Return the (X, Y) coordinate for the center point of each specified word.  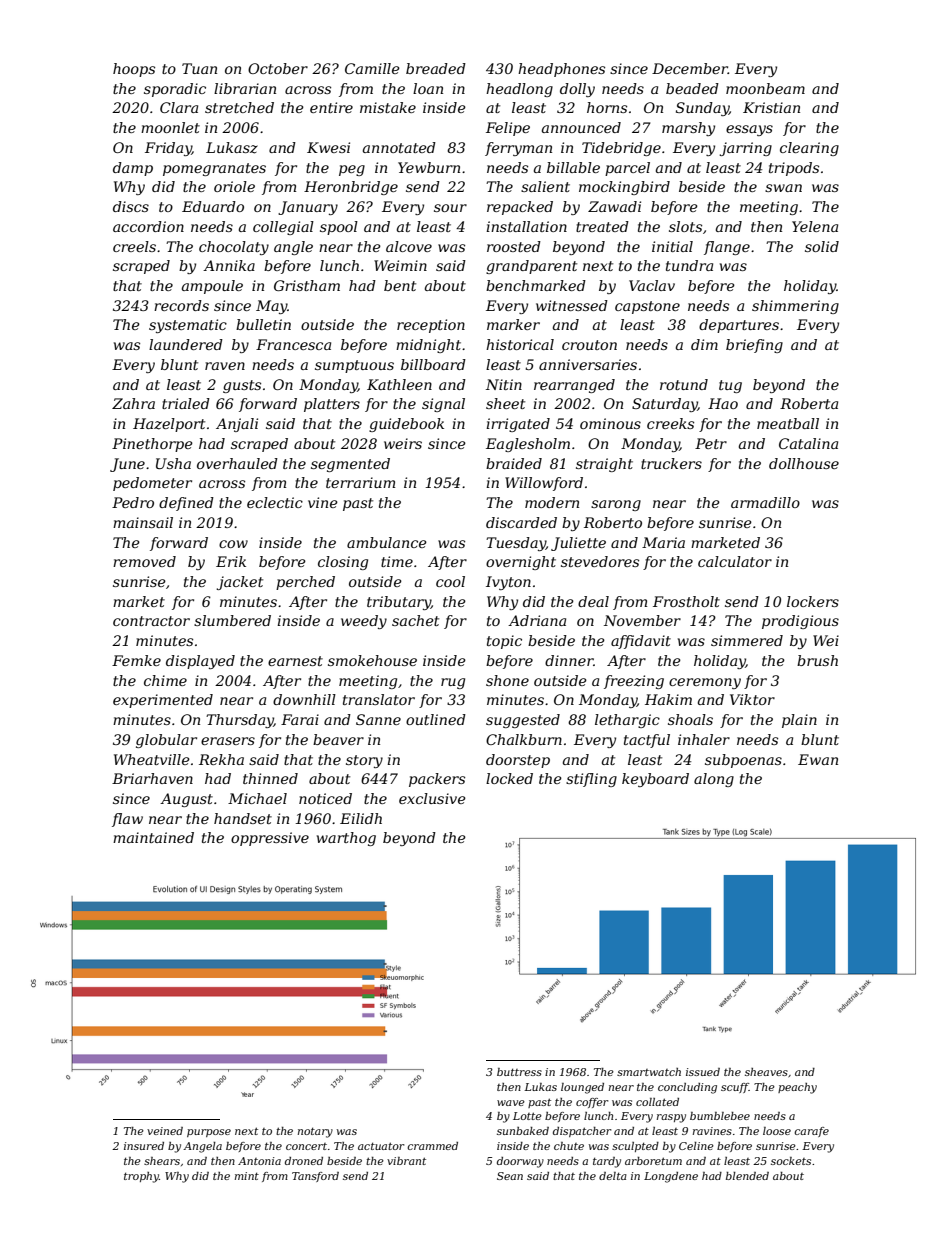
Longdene (671, 1177)
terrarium (360, 482)
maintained (153, 837)
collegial (283, 228)
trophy (141, 1177)
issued (703, 1072)
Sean (510, 1176)
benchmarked (536, 285)
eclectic (275, 502)
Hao (723, 403)
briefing (754, 346)
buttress (519, 1072)
